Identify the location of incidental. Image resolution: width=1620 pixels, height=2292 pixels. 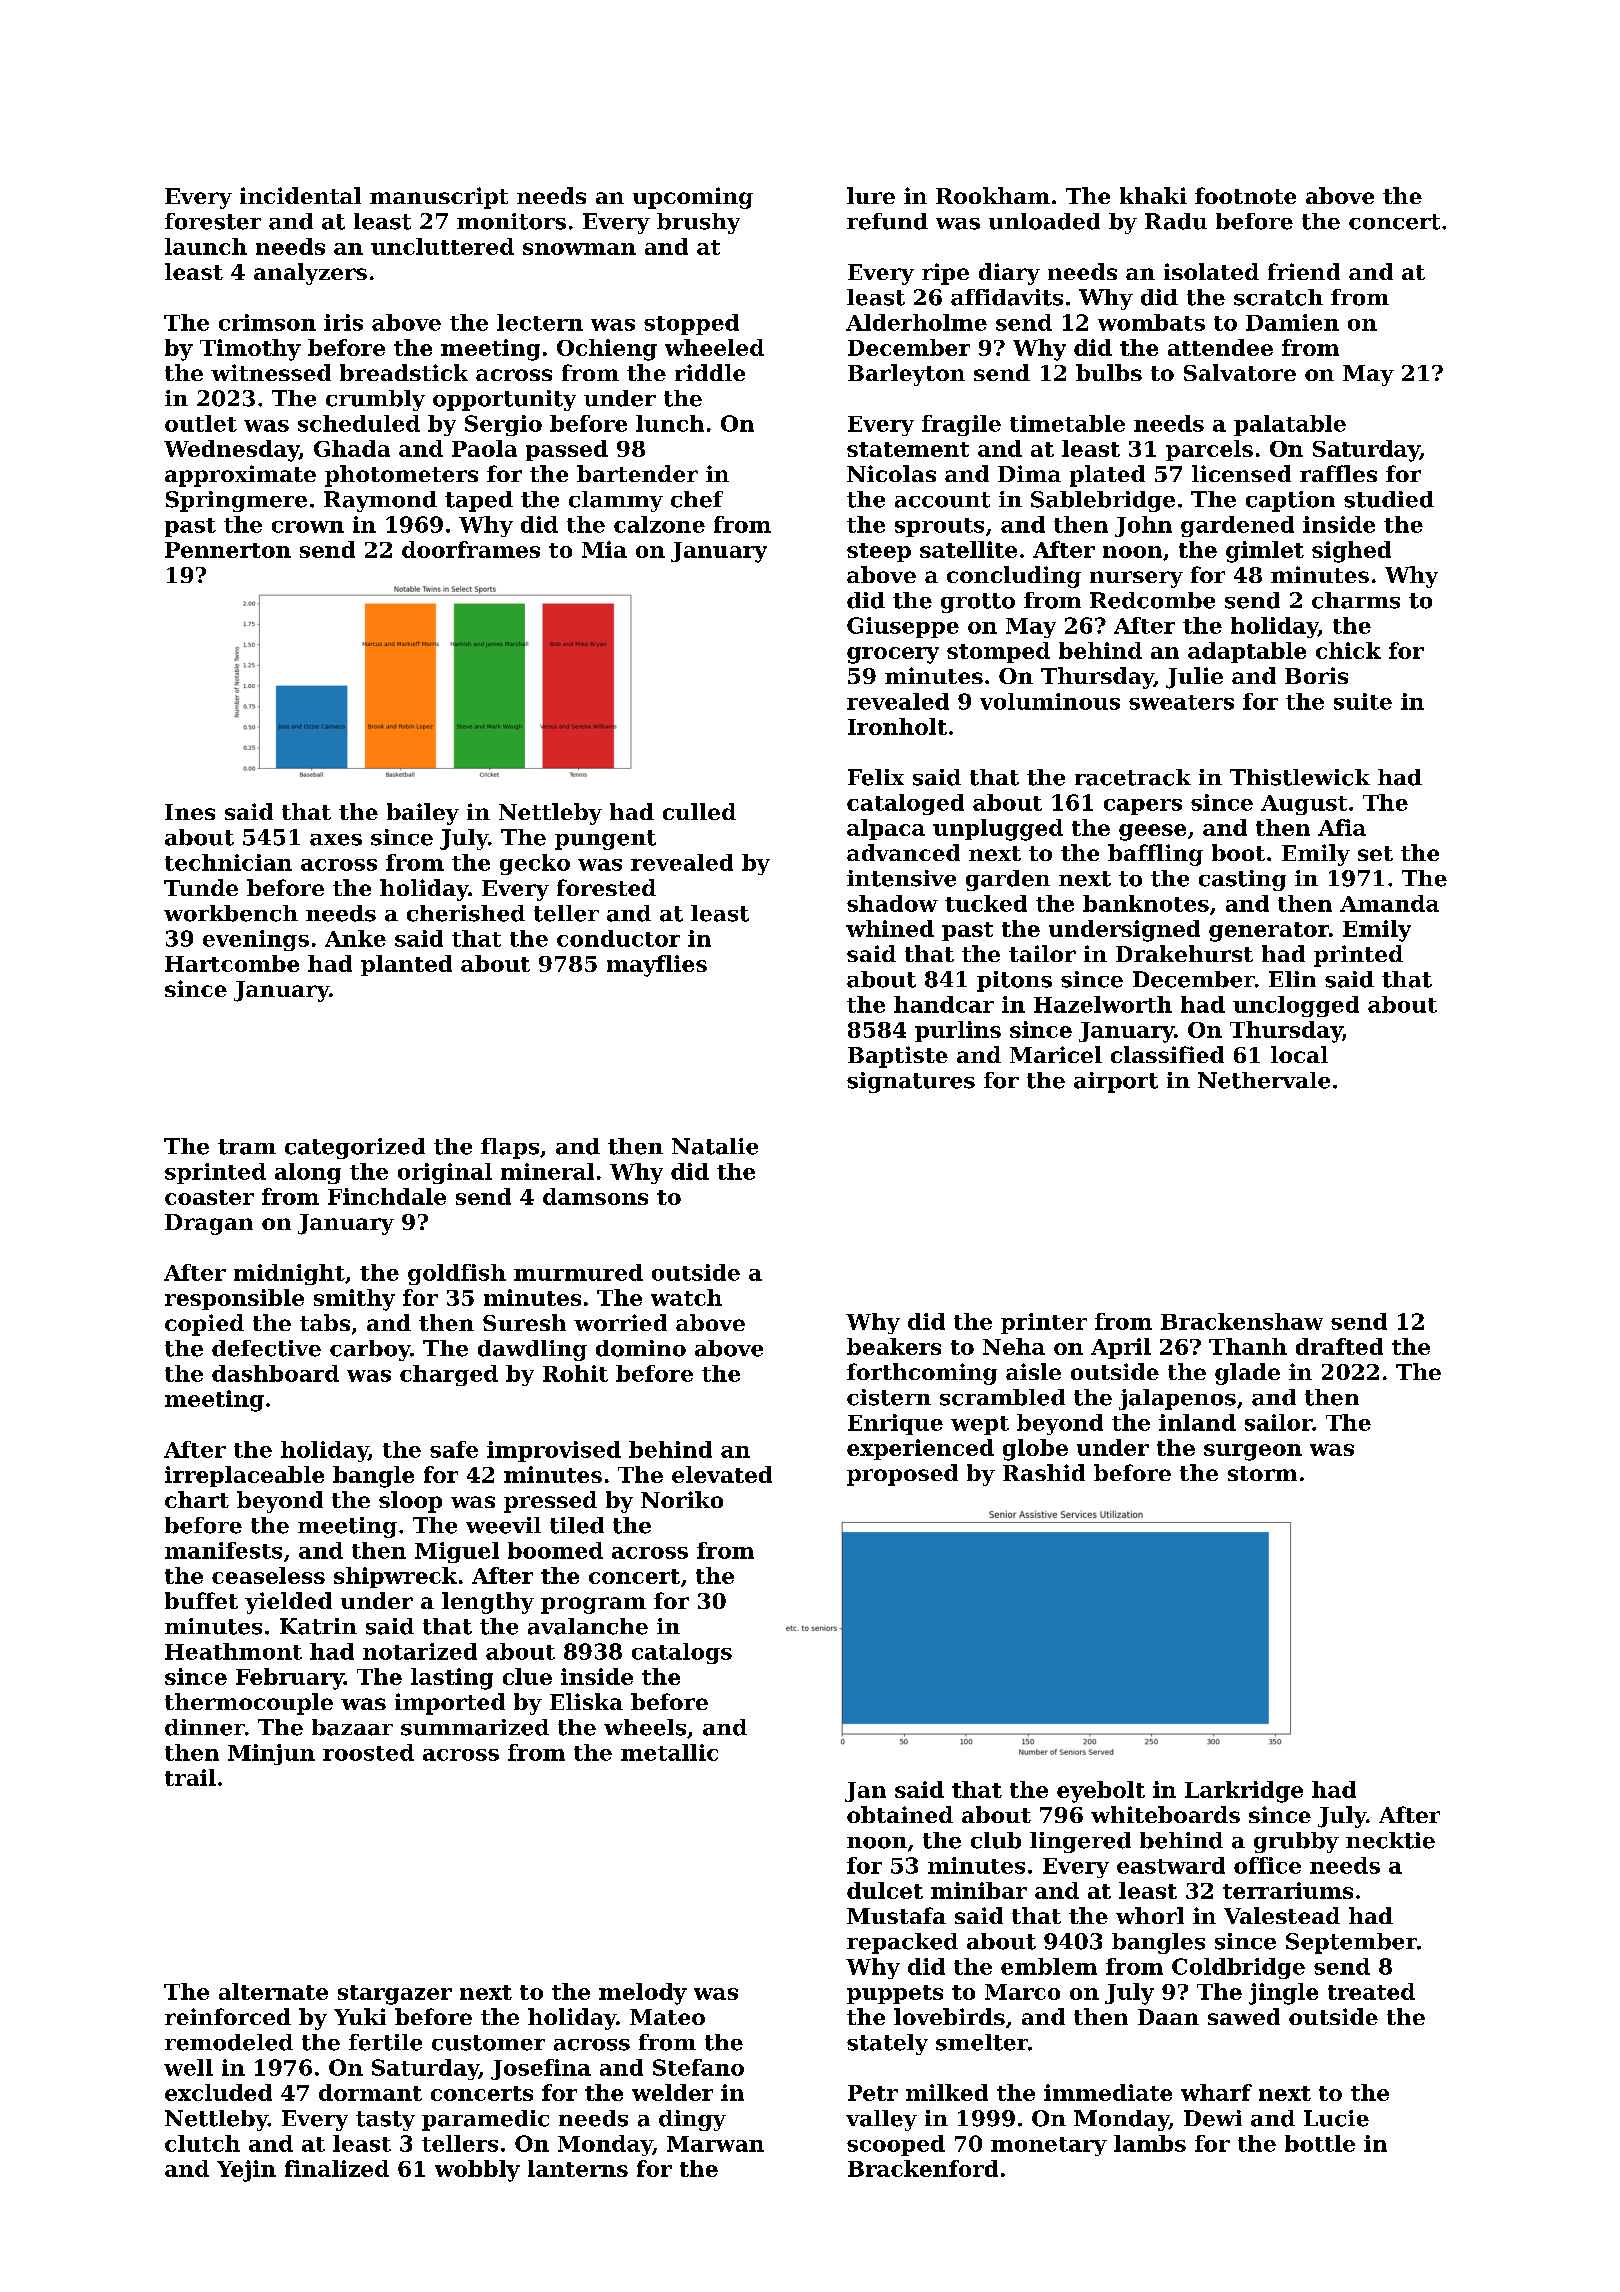
(300, 195).
